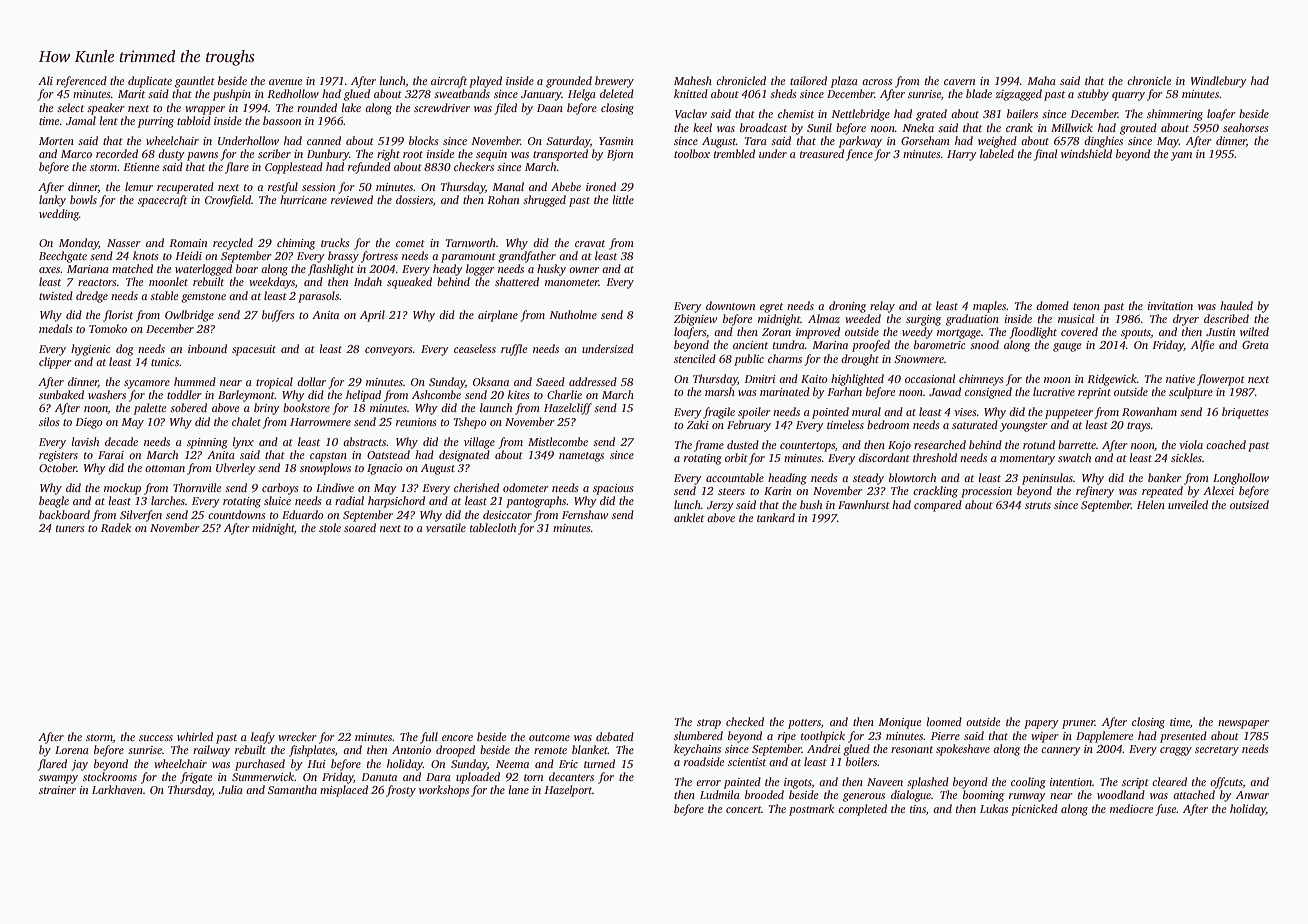 The height and width of the screenshot is (924, 1308). What do you see at coordinates (923, 320) in the screenshot?
I see `surging` at bounding box center [923, 320].
